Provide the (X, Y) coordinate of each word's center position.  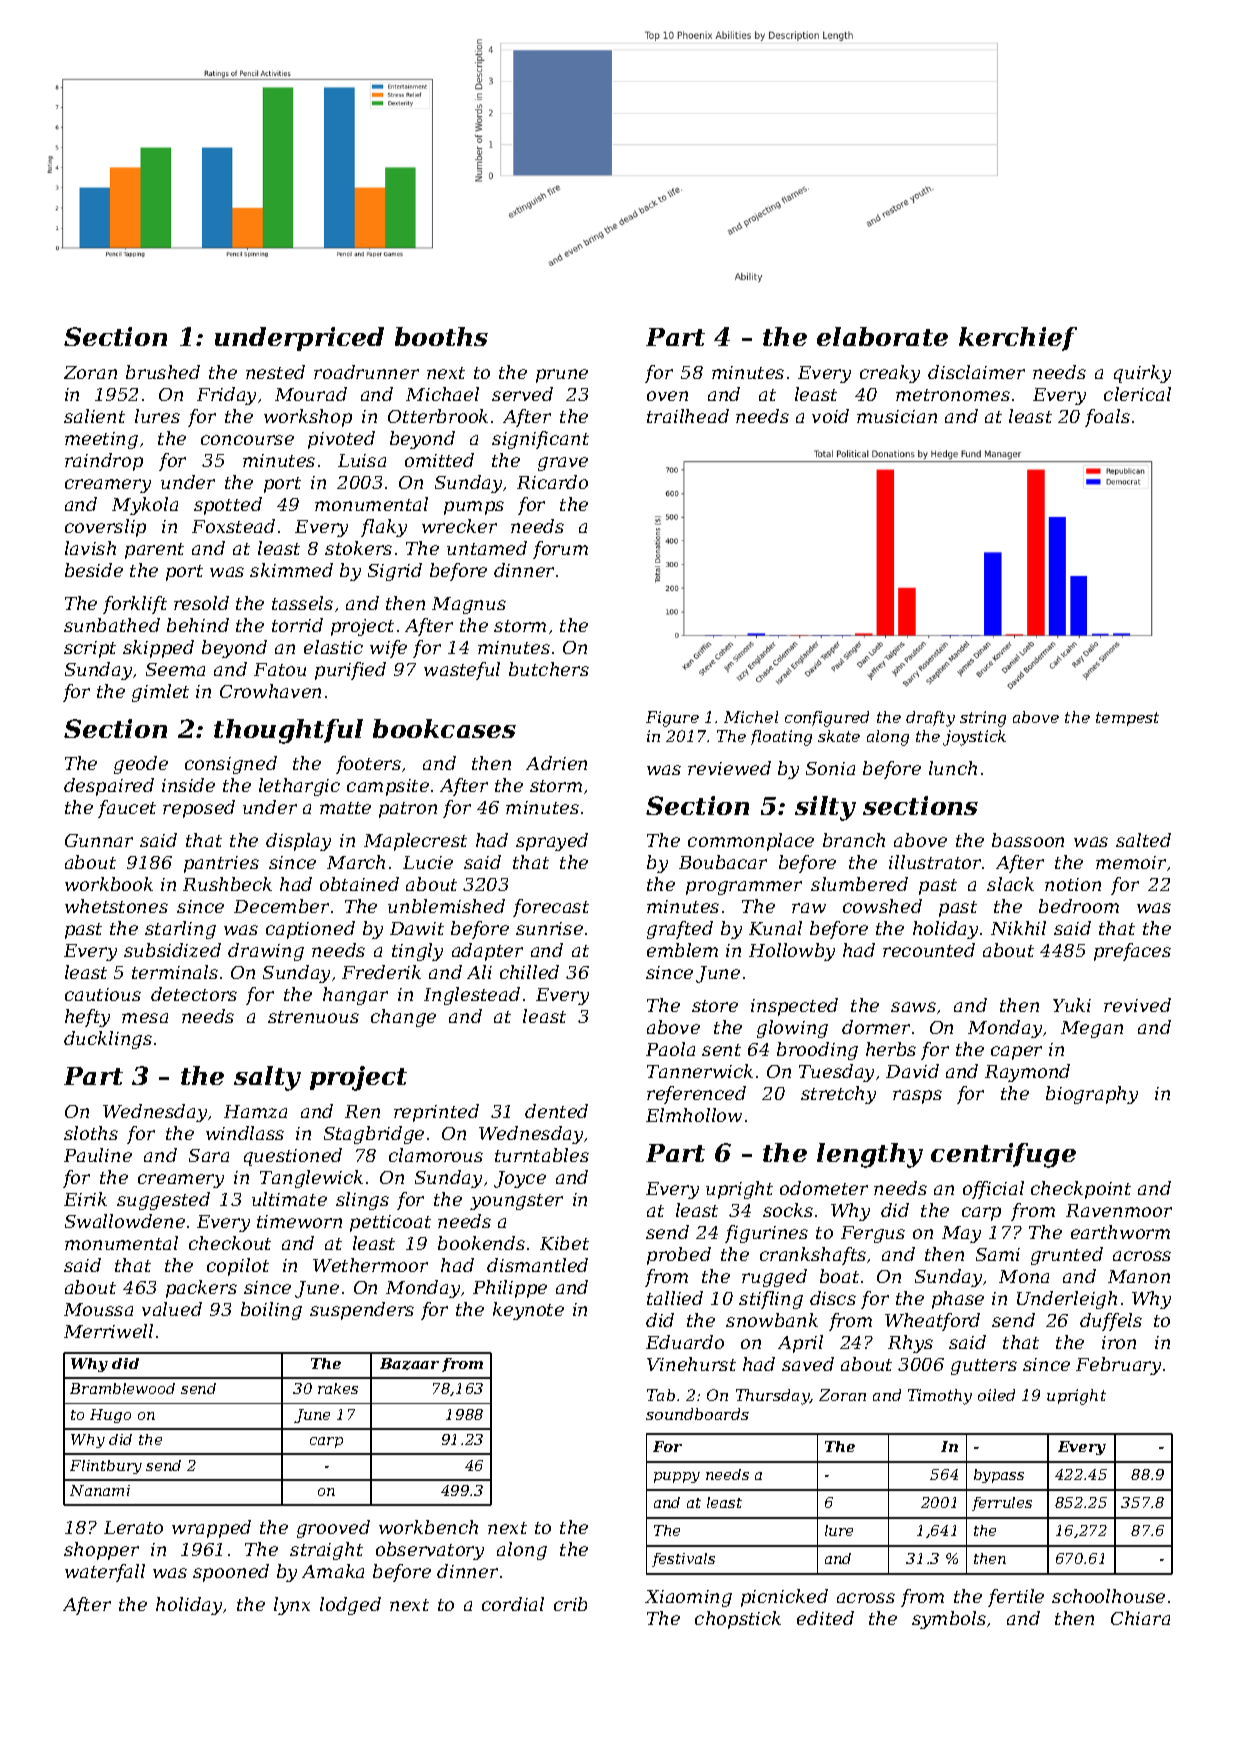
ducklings (108, 1040)
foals (1107, 418)
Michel (751, 717)
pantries (221, 864)
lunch (953, 768)
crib (570, 1604)
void (830, 416)
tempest (1127, 719)
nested (275, 372)
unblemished (446, 906)
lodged (350, 1606)
